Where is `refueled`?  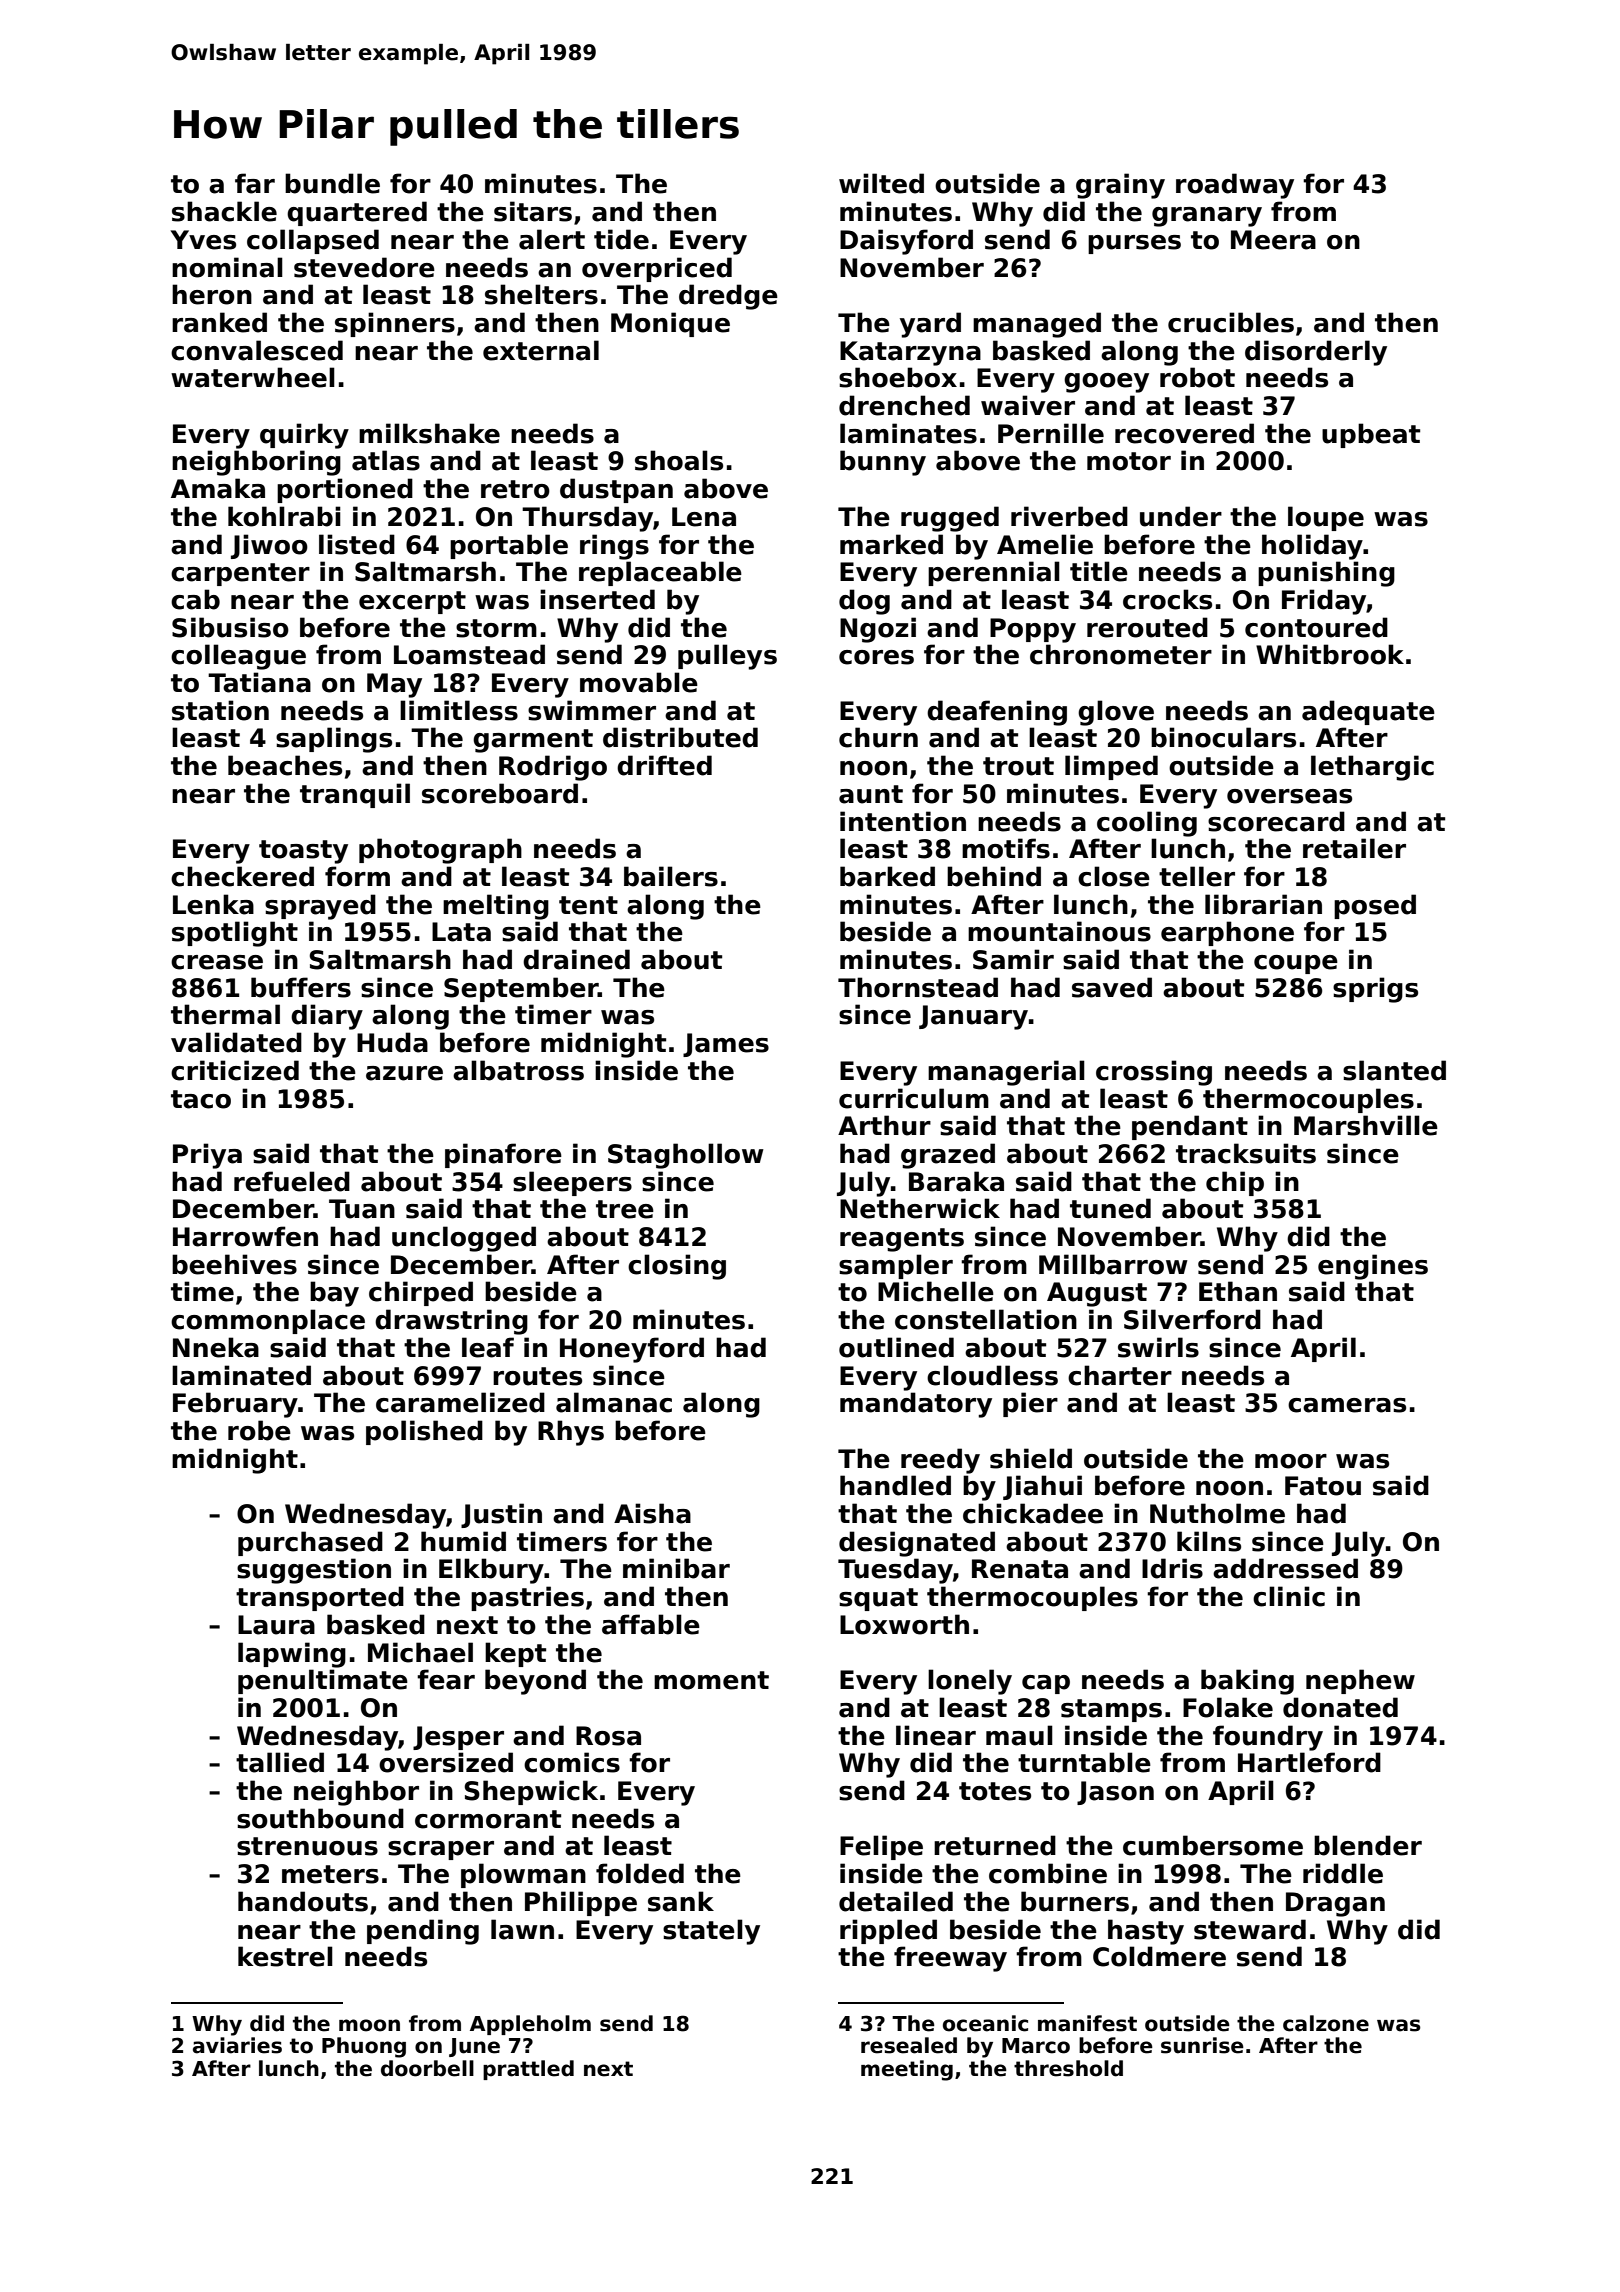
refueled is located at coordinates (292, 1181).
